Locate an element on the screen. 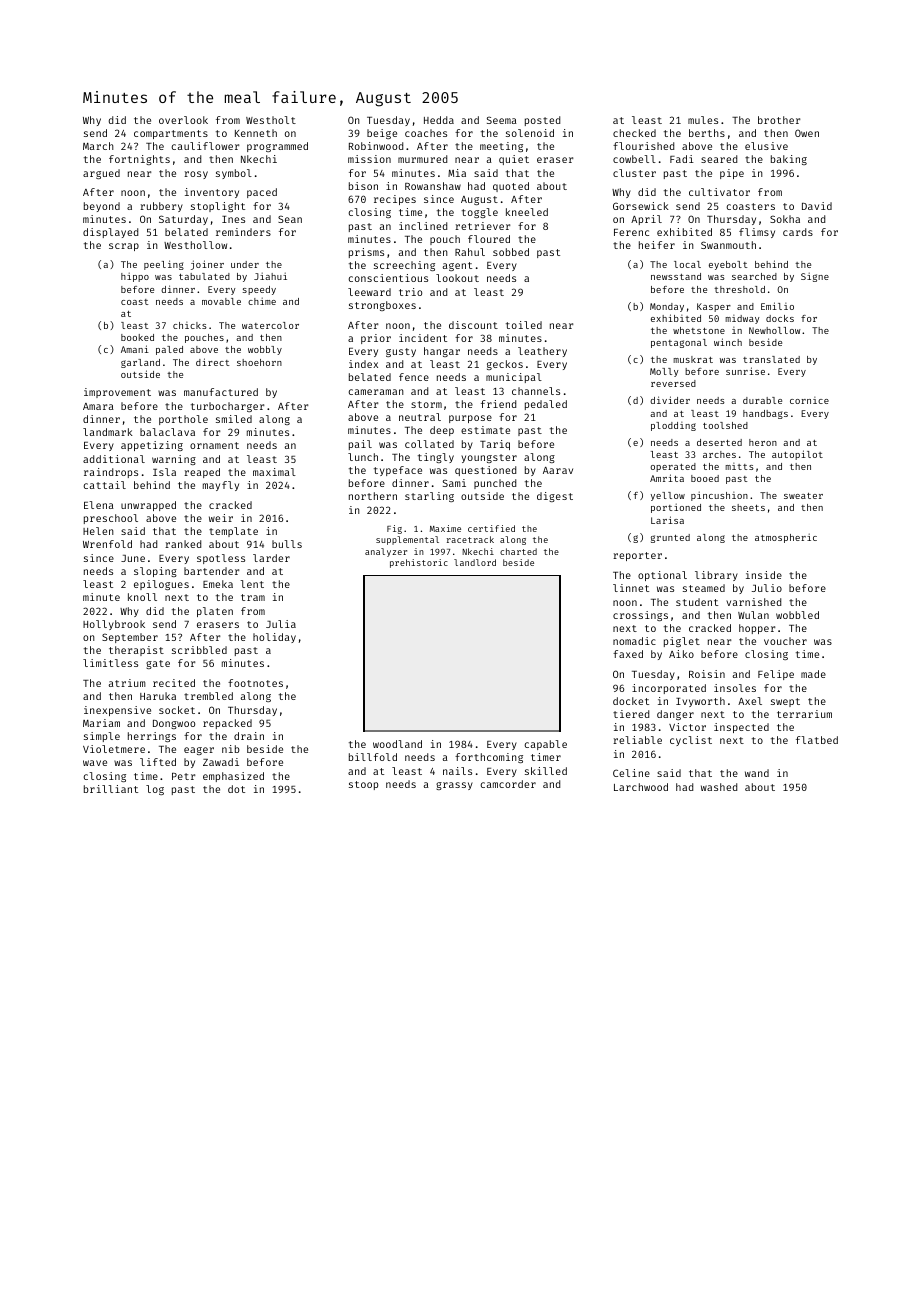 The width and height of the screenshot is (924, 1308). leathery is located at coordinates (542, 352).
